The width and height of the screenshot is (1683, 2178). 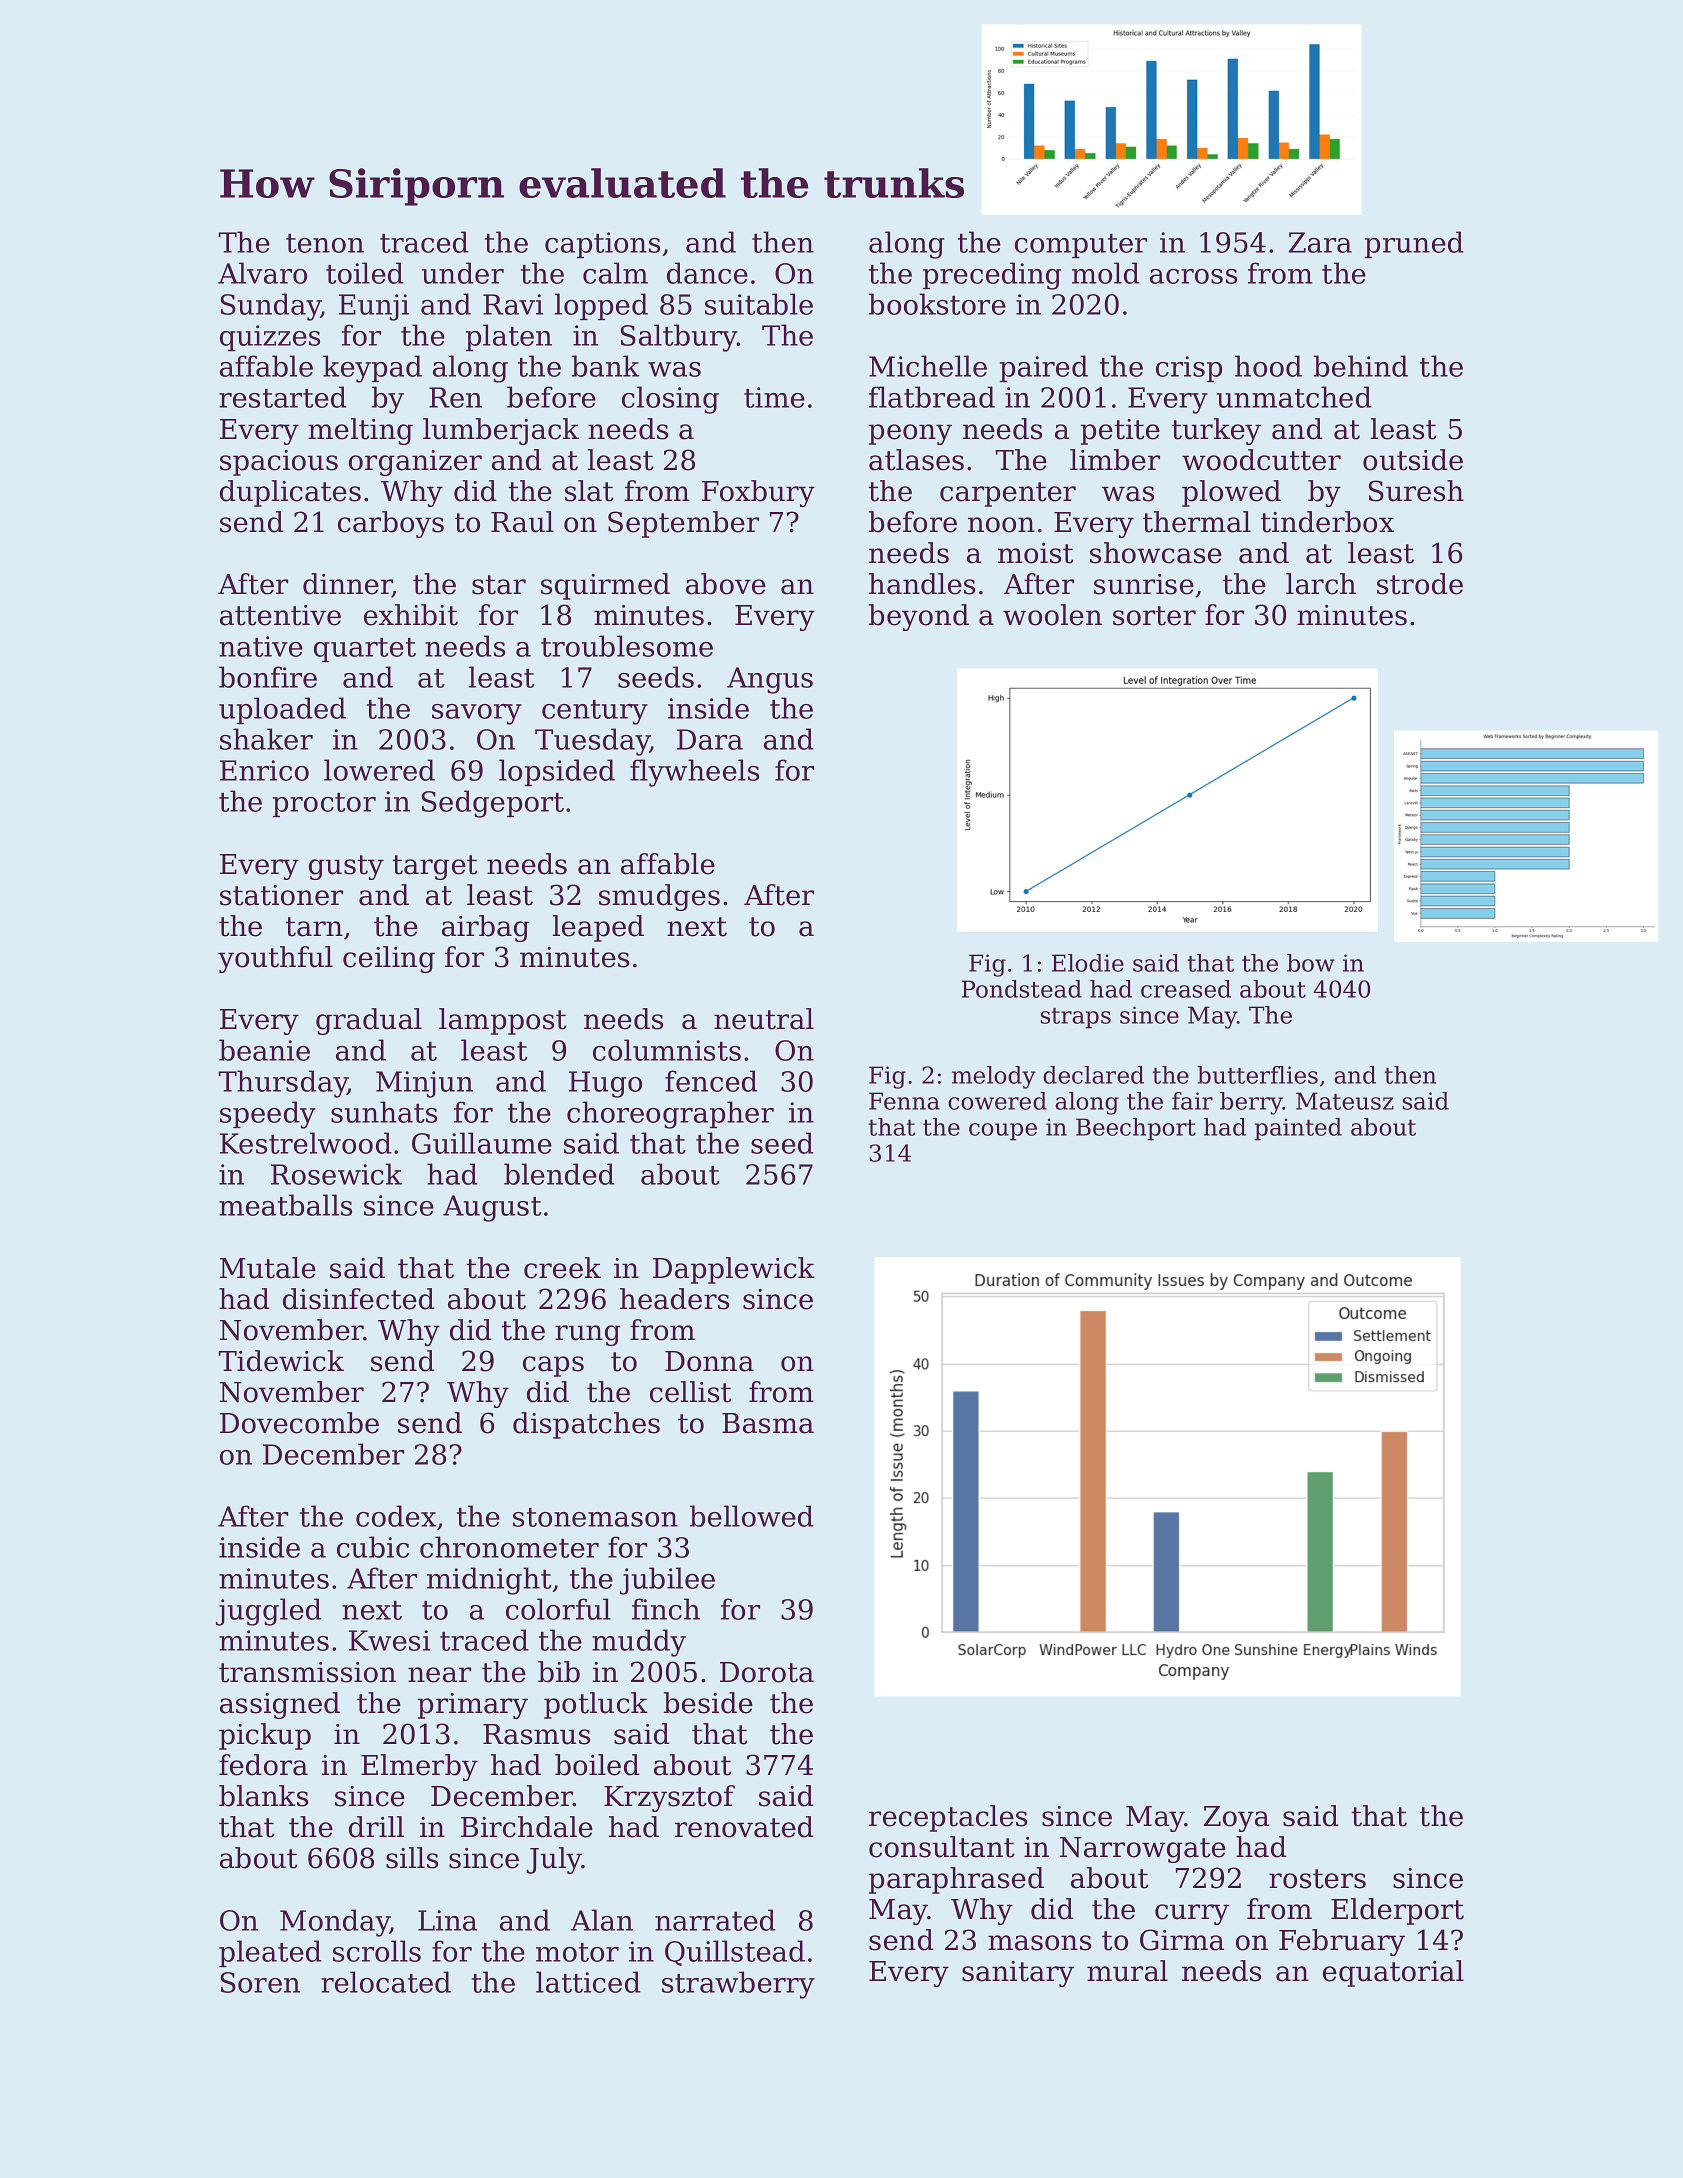 What do you see at coordinates (1397, 1911) in the screenshot?
I see `Elderport` at bounding box center [1397, 1911].
